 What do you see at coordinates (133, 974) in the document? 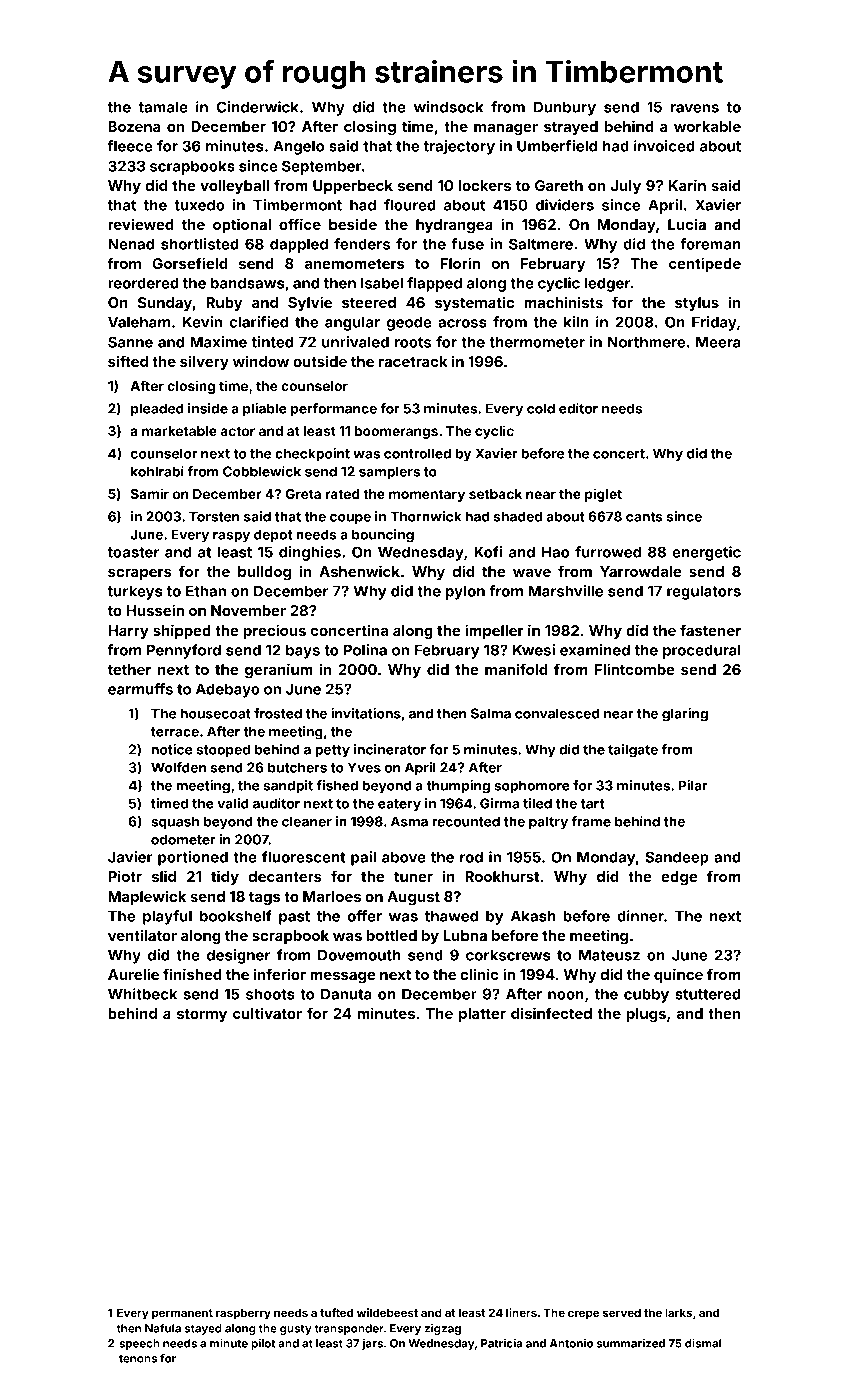
I see `Aurelie` at bounding box center [133, 974].
